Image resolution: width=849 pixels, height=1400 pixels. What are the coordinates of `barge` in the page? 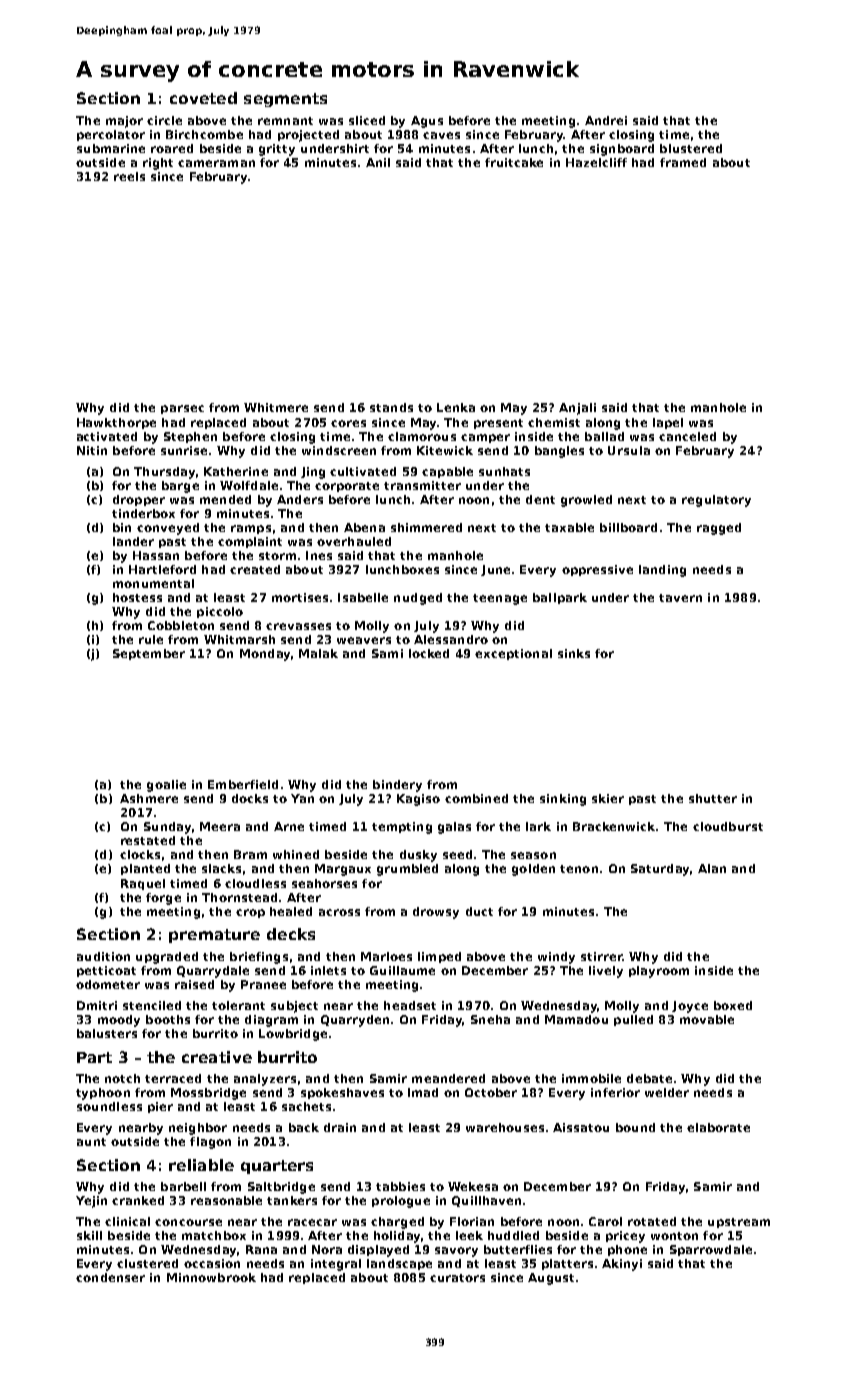 It's located at (180, 487).
